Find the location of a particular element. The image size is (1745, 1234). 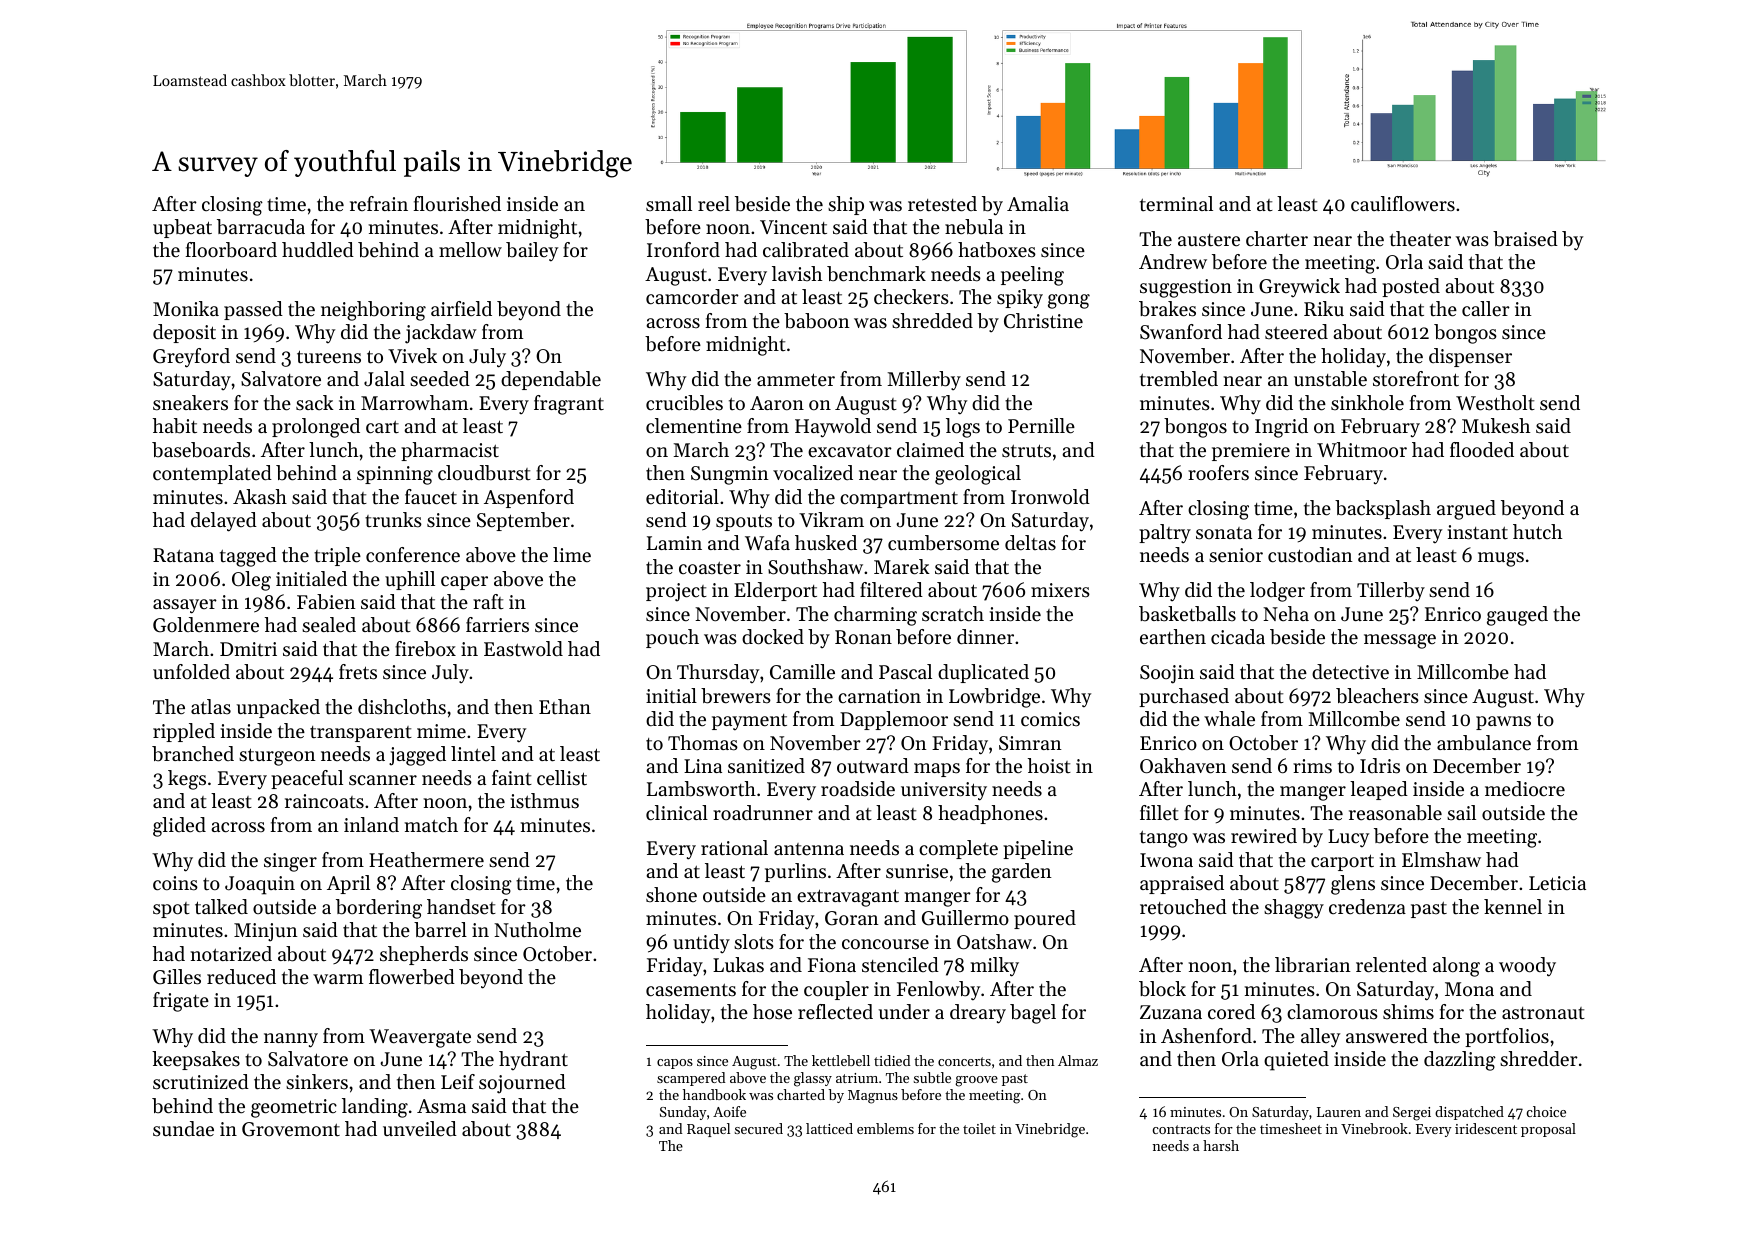

sunrise is located at coordinates (917, 871).
